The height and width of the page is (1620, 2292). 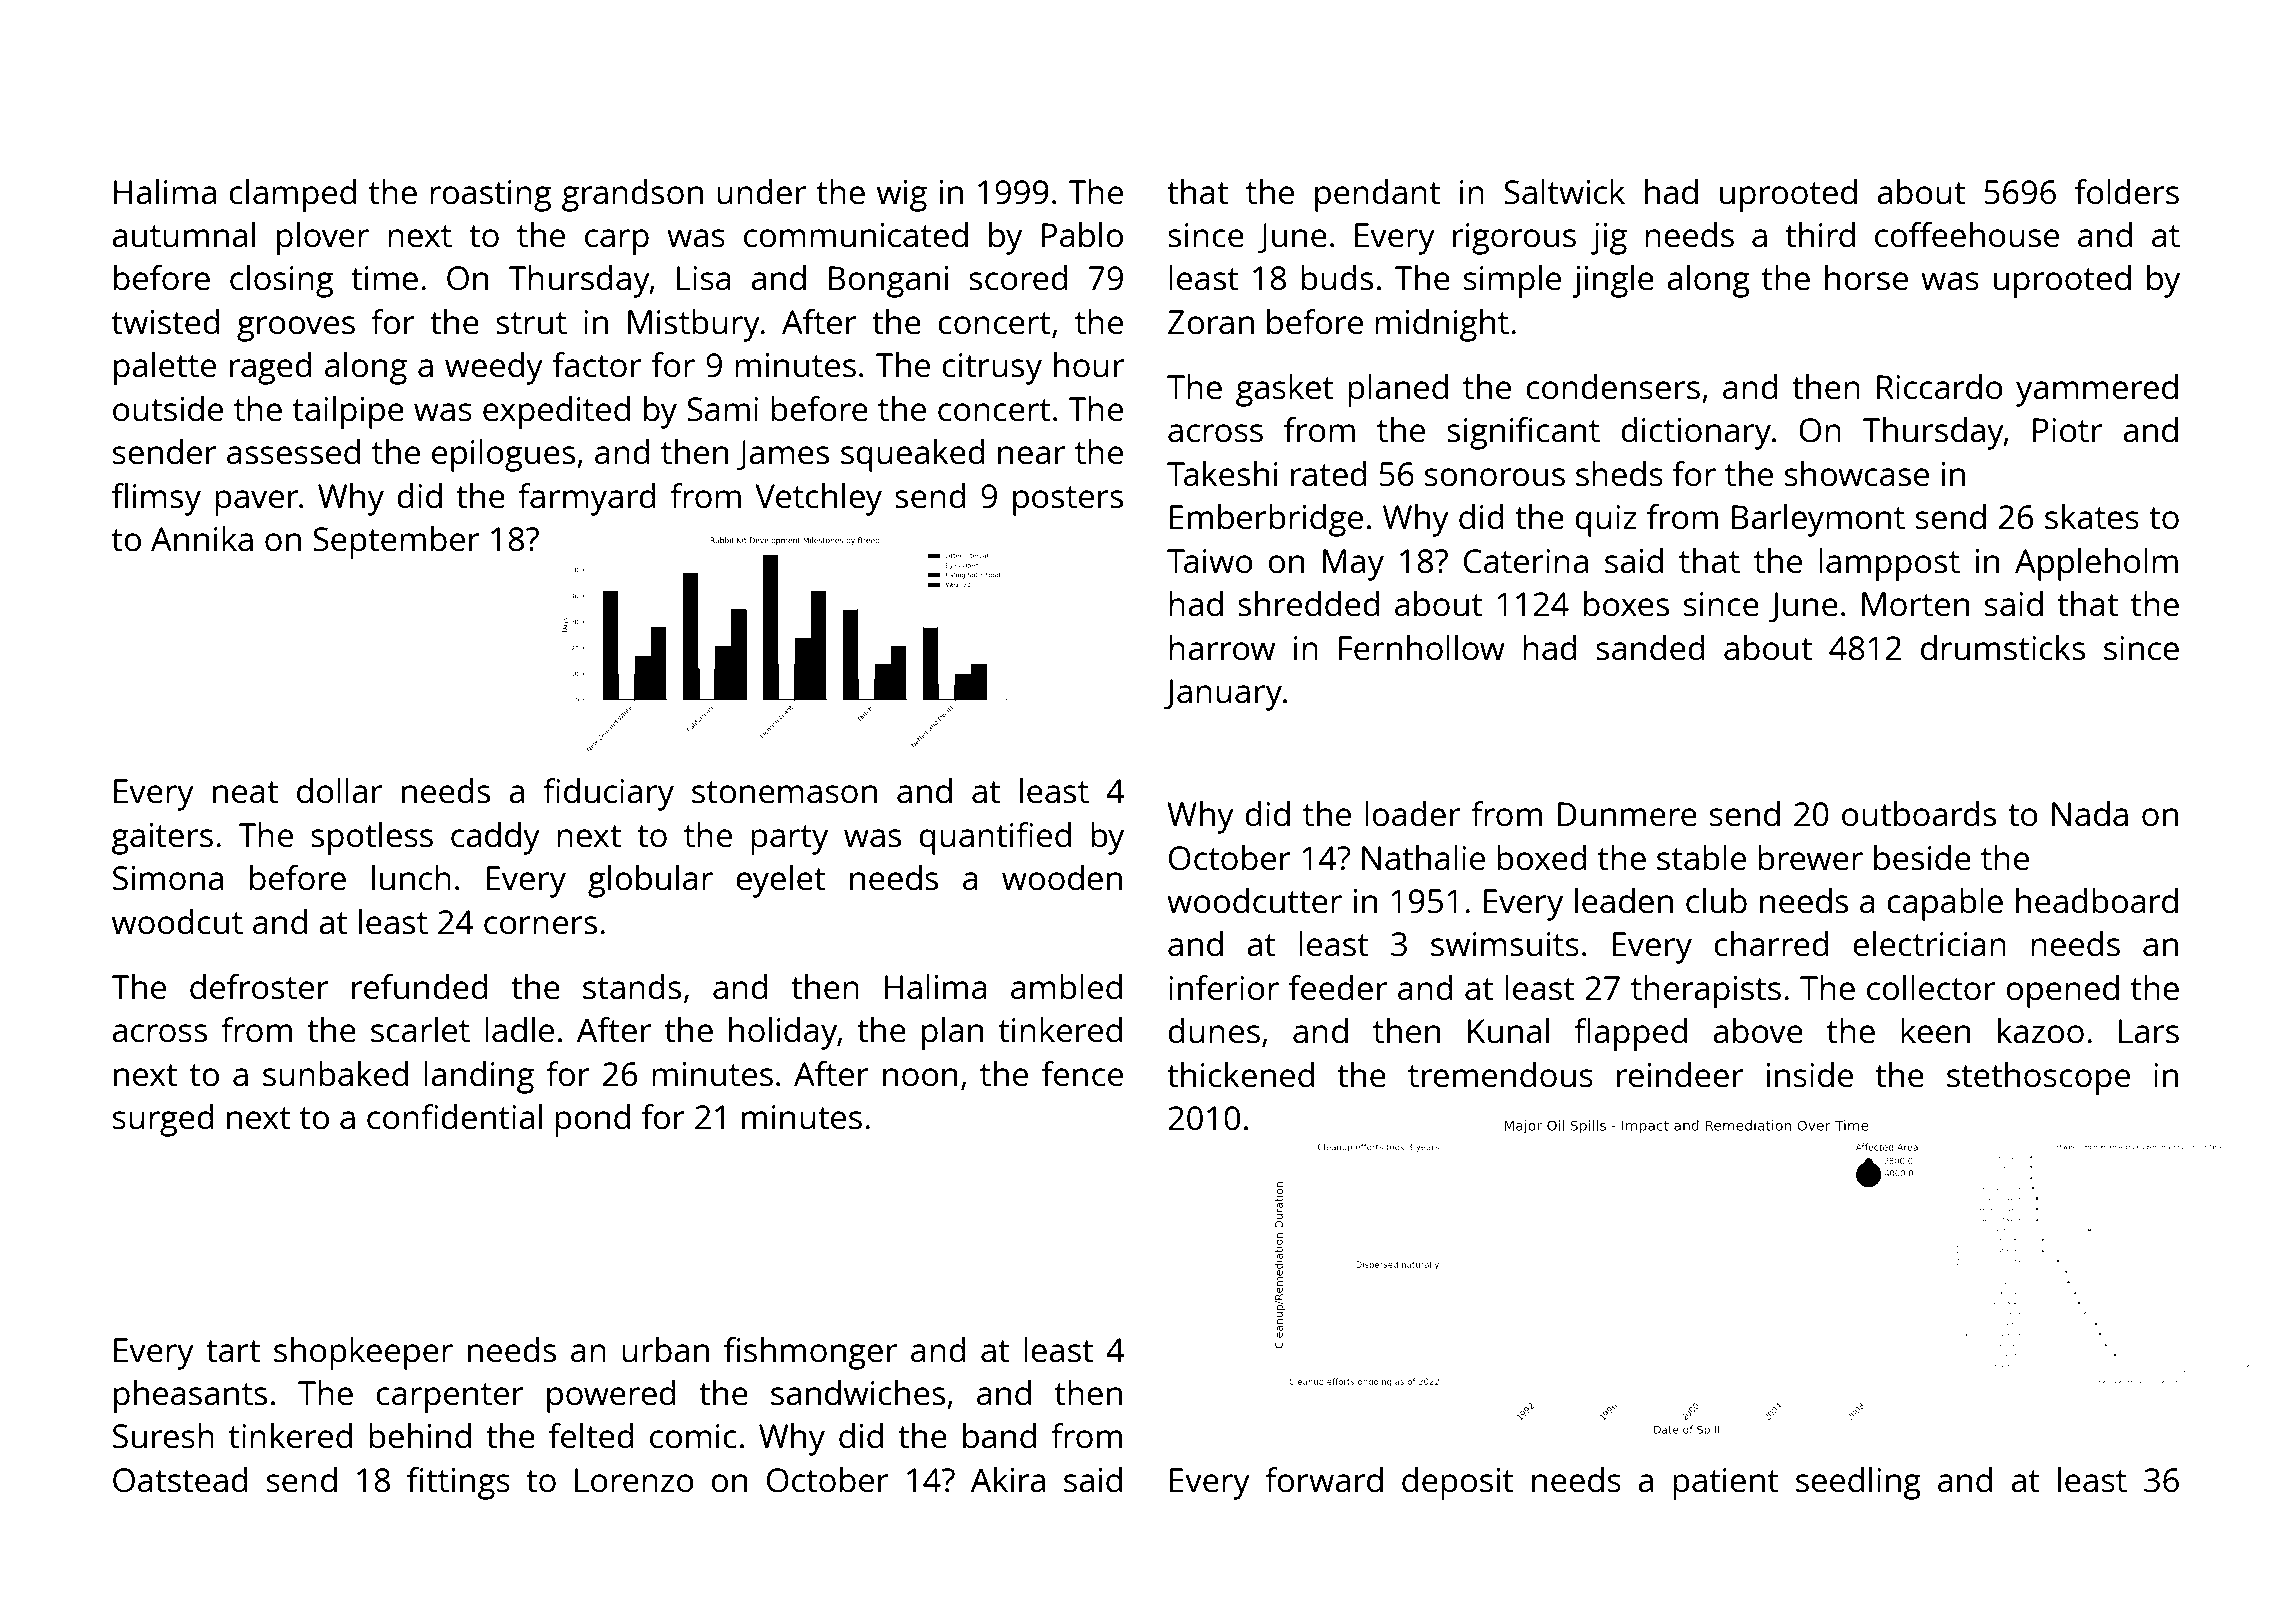 I want to click on collector, so click(x=1931, y=988).
